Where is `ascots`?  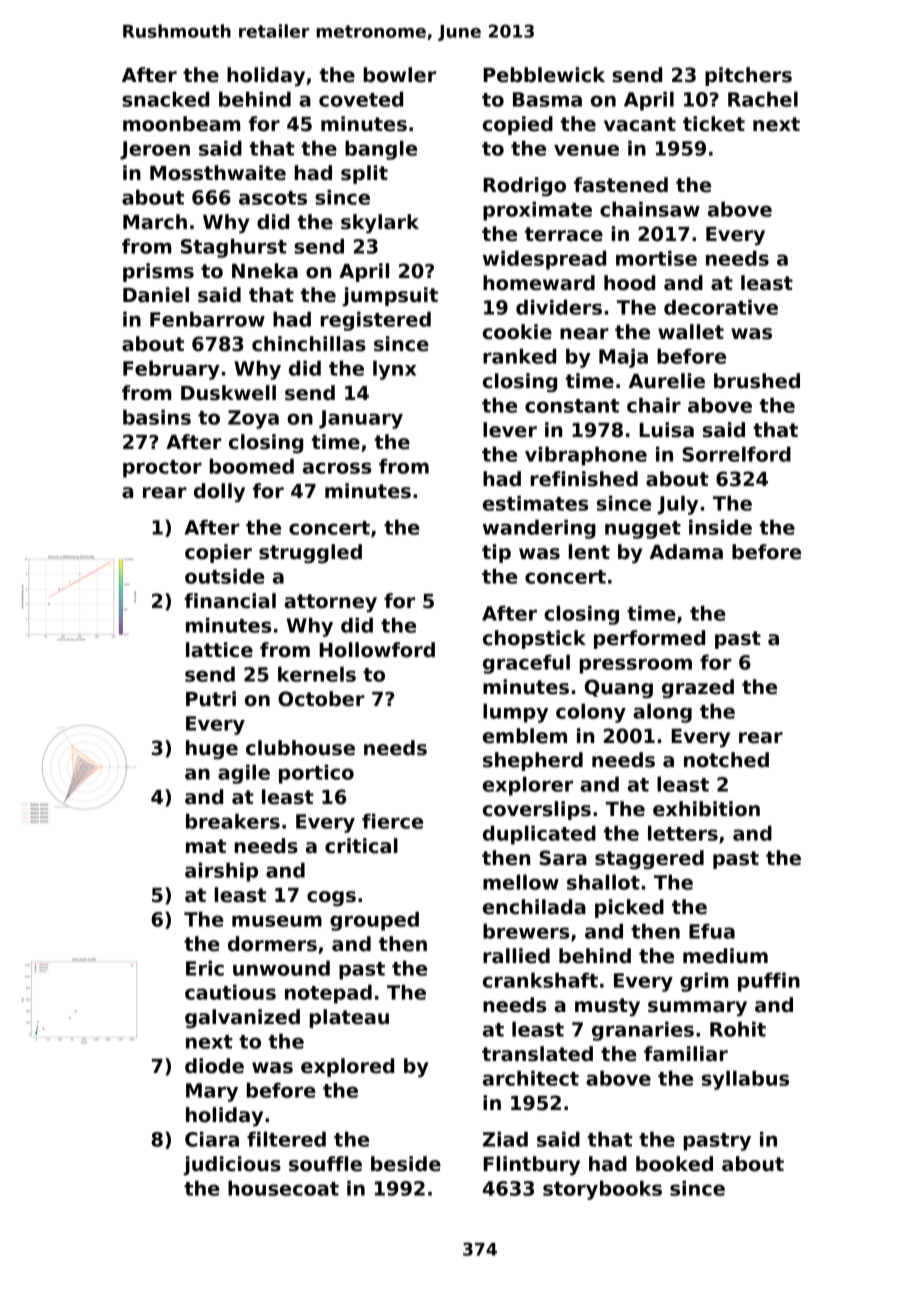 ascots is located at coordinates (273, 198).
